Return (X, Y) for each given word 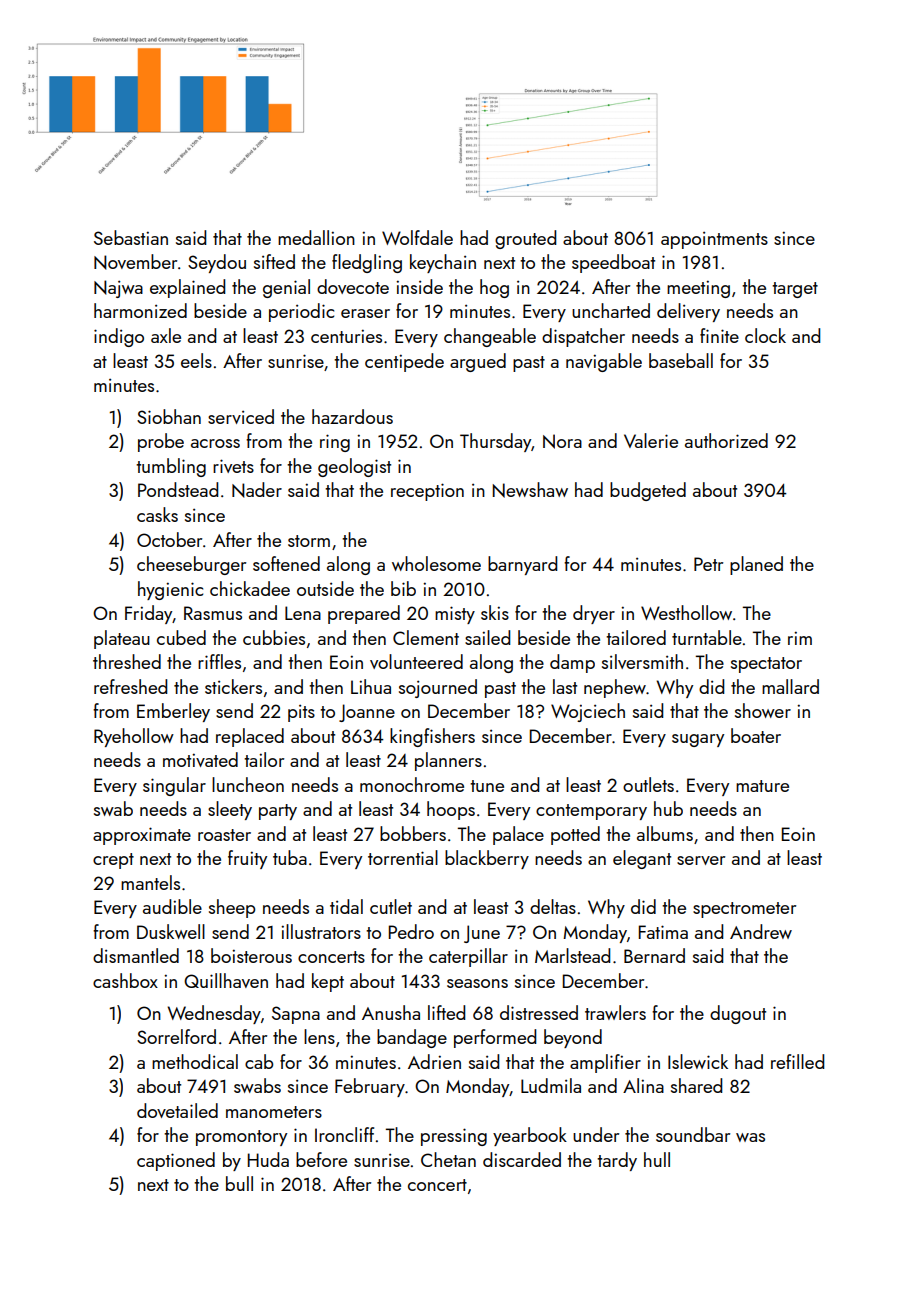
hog (494, 288)
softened (286, 563)
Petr (708, 564)
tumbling (171, 467)
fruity (247, 859)
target (795, 290)
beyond (573, 1038)
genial (286, 288)
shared (696, 1085)
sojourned (438, 688)
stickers (233, 686)
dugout (738, 1014)
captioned (176, 1161)
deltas (553, 906)
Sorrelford (176, 1036)
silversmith (642, 661)
